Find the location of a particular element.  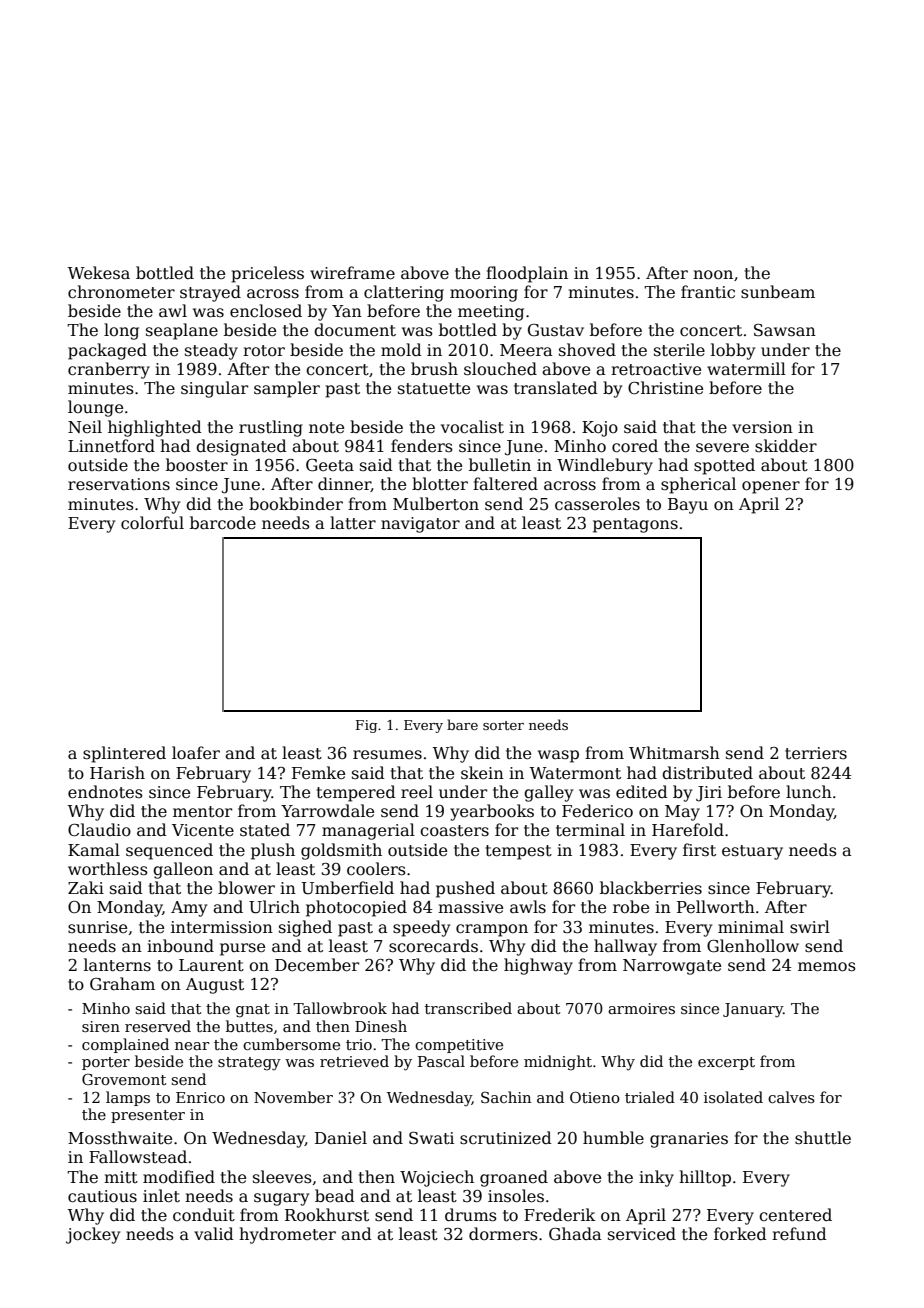

shuttle is located at coordinates (823, 1138).
